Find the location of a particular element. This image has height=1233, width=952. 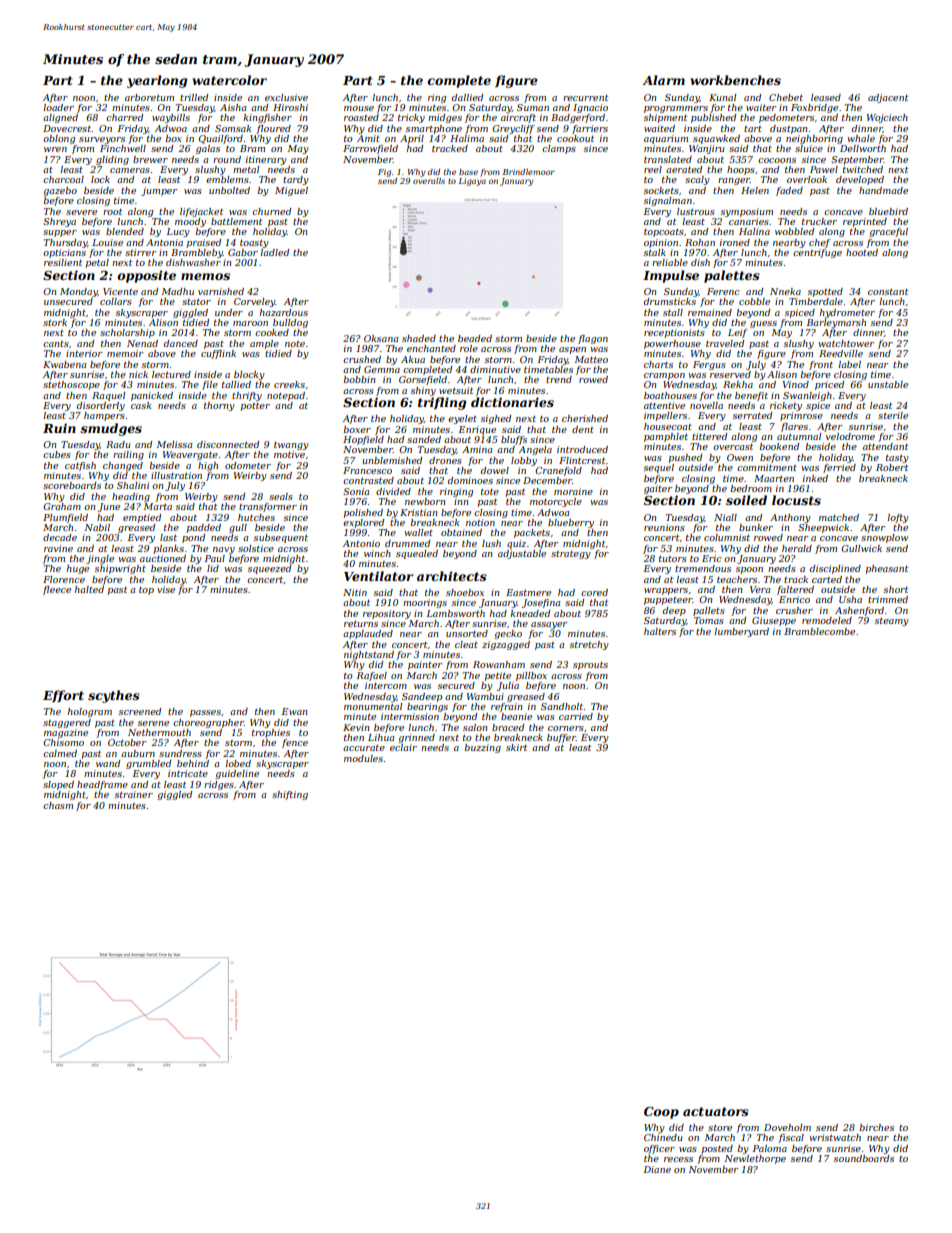

buffer is located at coordinates (561, 738).
